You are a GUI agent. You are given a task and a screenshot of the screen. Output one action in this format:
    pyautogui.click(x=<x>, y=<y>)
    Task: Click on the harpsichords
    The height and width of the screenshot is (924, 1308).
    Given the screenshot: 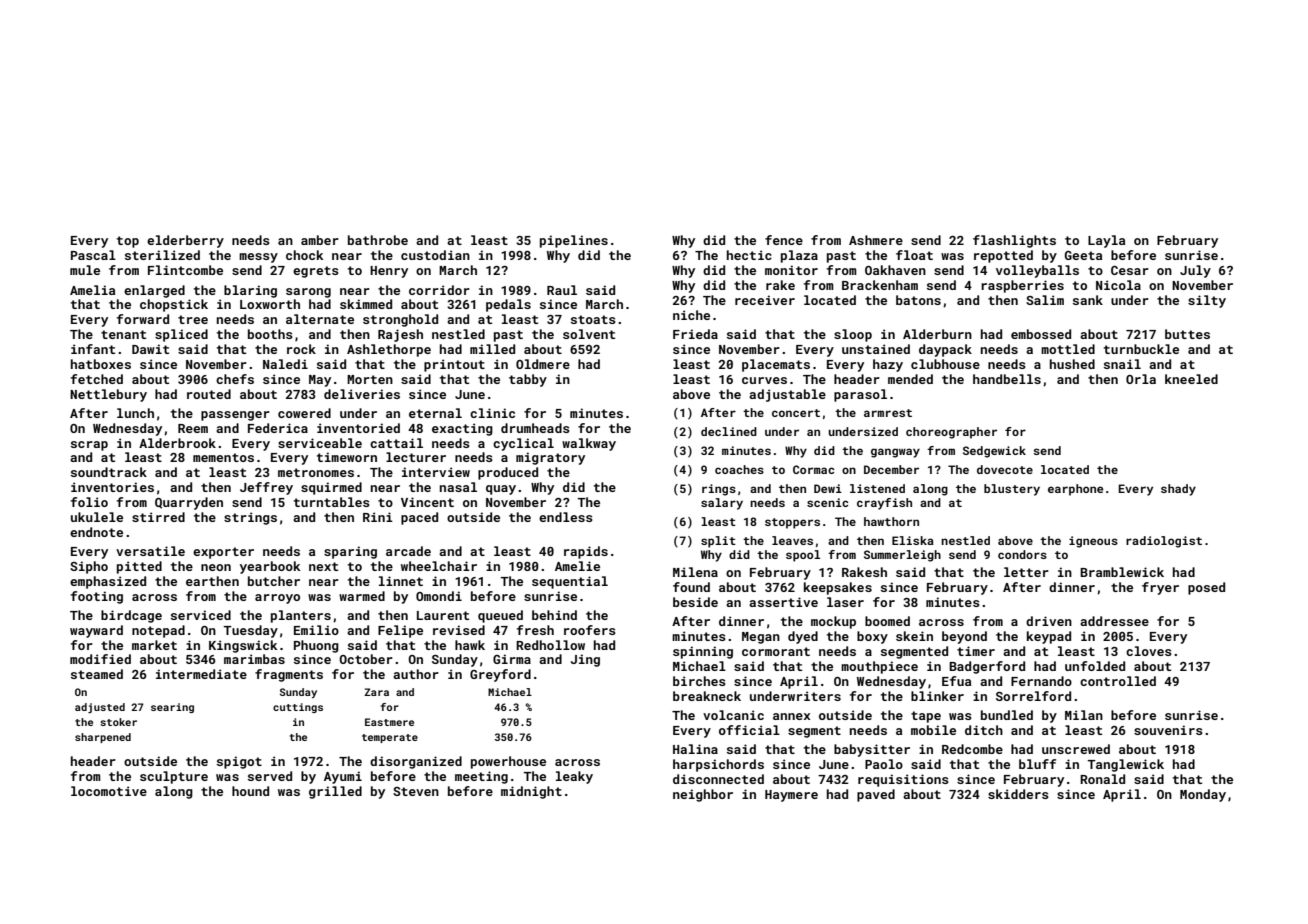 What is the action you would take?
    pyautogui.click(x=718, y=765)
